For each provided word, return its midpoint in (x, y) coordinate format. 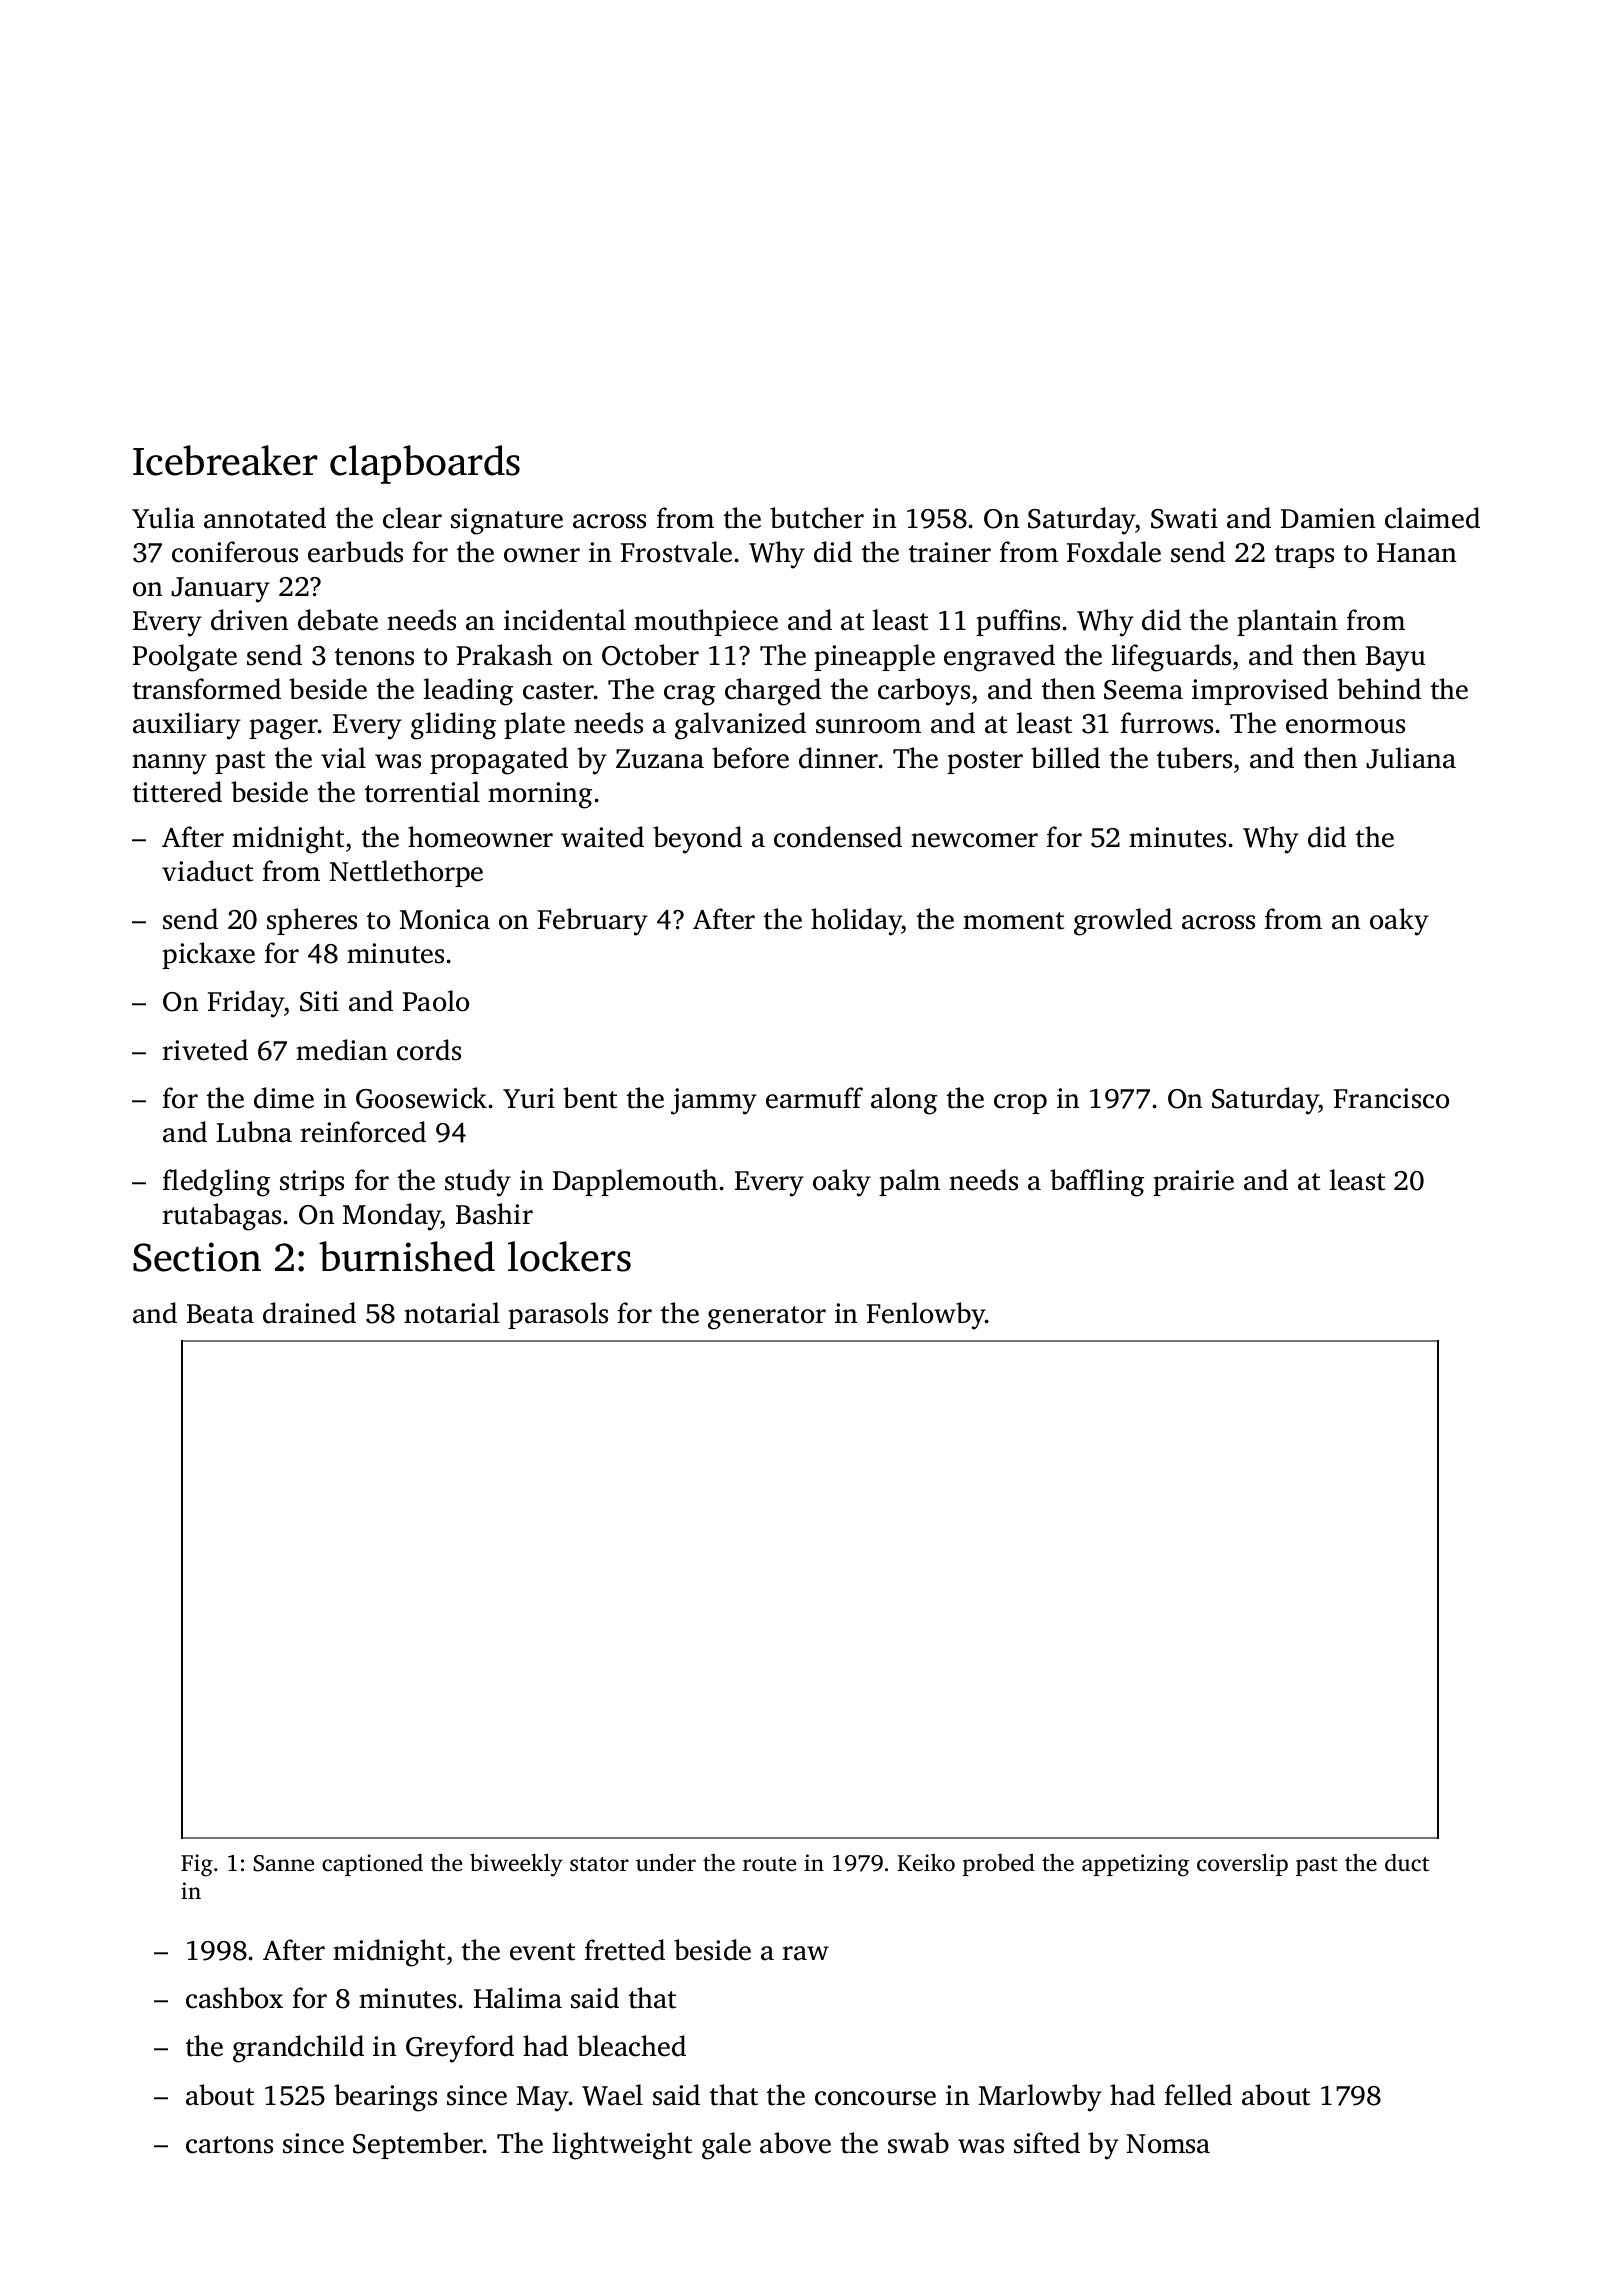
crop (1020, 1104)
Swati (1184, 518)
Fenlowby (926, 1316)
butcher (817, 518)
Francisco (1391, 1098)
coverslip (1242, 1864)
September (418, 2145)
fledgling (216, 1183)
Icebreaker (225, 460)
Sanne (283, 1863)
